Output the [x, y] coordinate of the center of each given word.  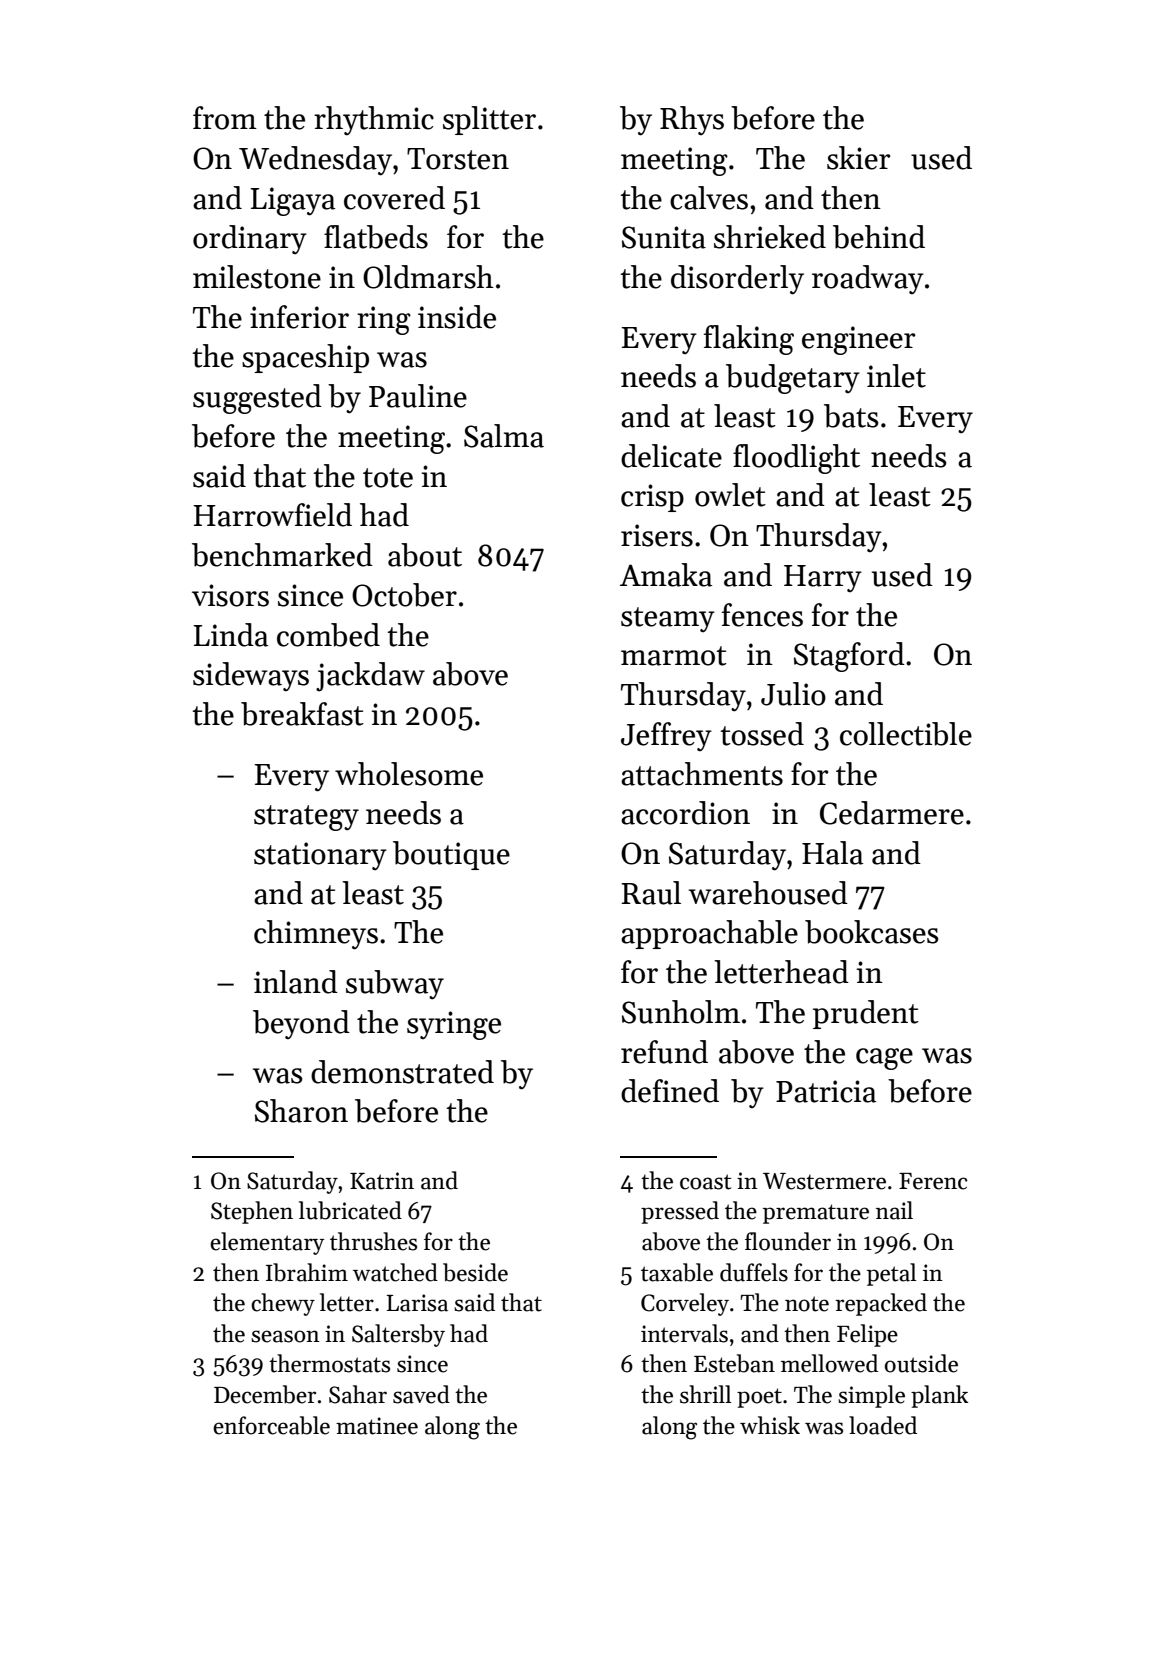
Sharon [301, 1111]
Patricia [826, 1091]
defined [670, 1091]
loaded [883, 1425]
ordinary [250, 239]
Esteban [734, 1363]
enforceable [271, 1425]
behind [879, 237]
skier [859, 158]
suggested [257, 399]
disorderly [737, 280]
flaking [749, 340]
